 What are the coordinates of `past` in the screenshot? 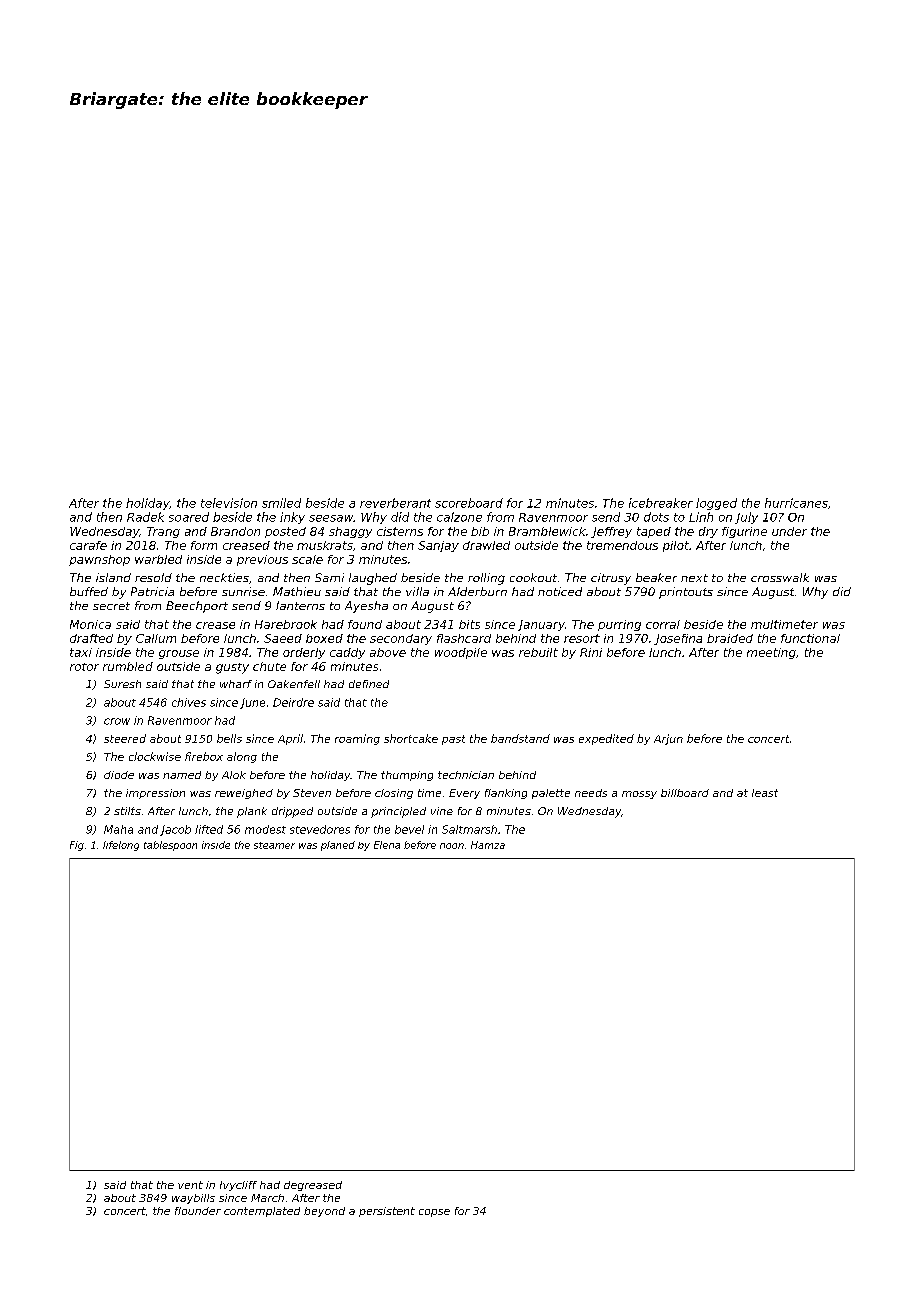 It's located at (453, 740).
